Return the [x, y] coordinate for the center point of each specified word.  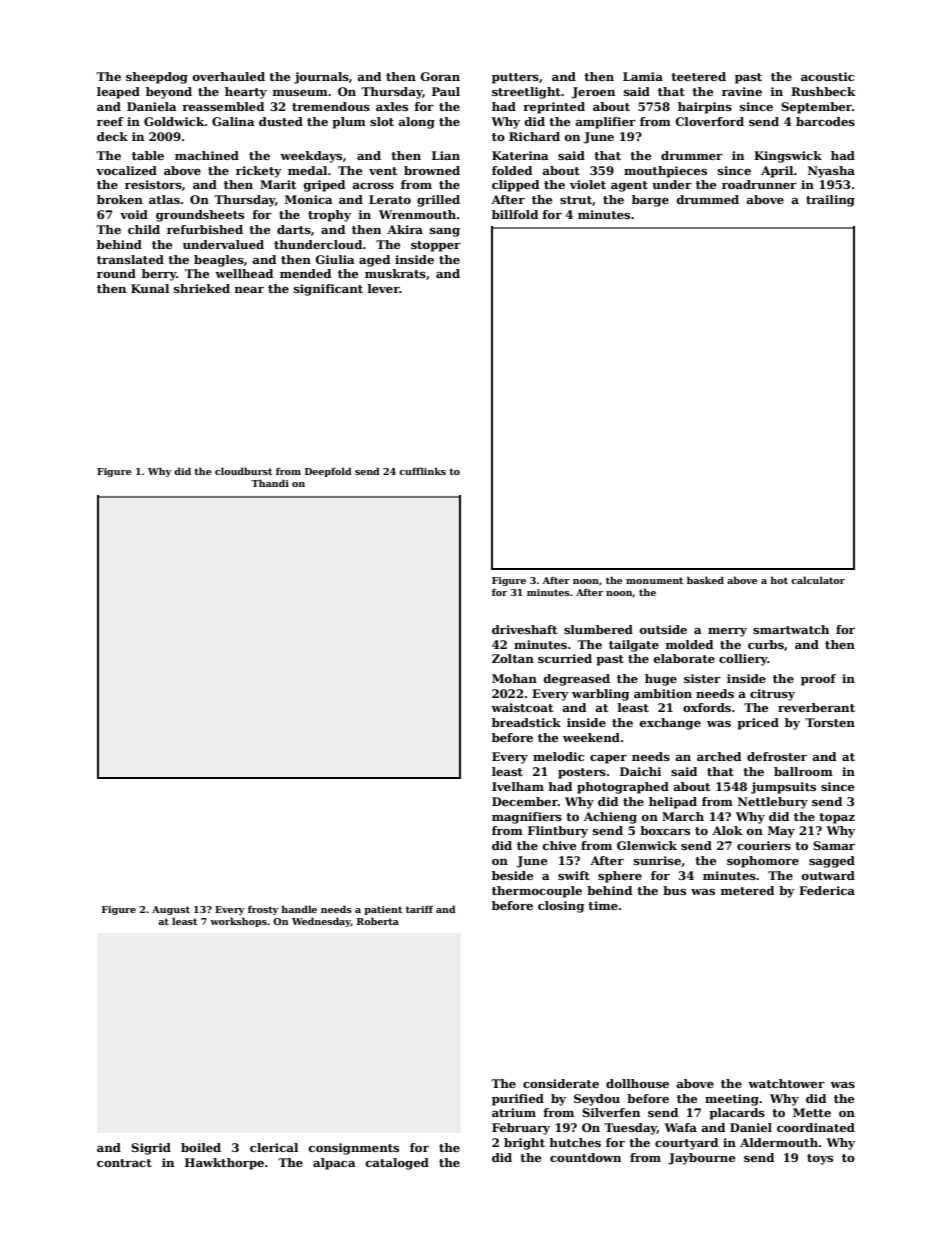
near [249, 290]
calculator [818, 580]
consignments [354, 1149]
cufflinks [422, 471]
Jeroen [593, 93]
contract [124, 1163]
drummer [692, 155]
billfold [515, 214]
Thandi [270, 483]
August [171, 910]
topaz [837, 818]
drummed [708, 199]
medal [307, 170]
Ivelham [518, 786]
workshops [238, 922]
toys [820, 1159]
